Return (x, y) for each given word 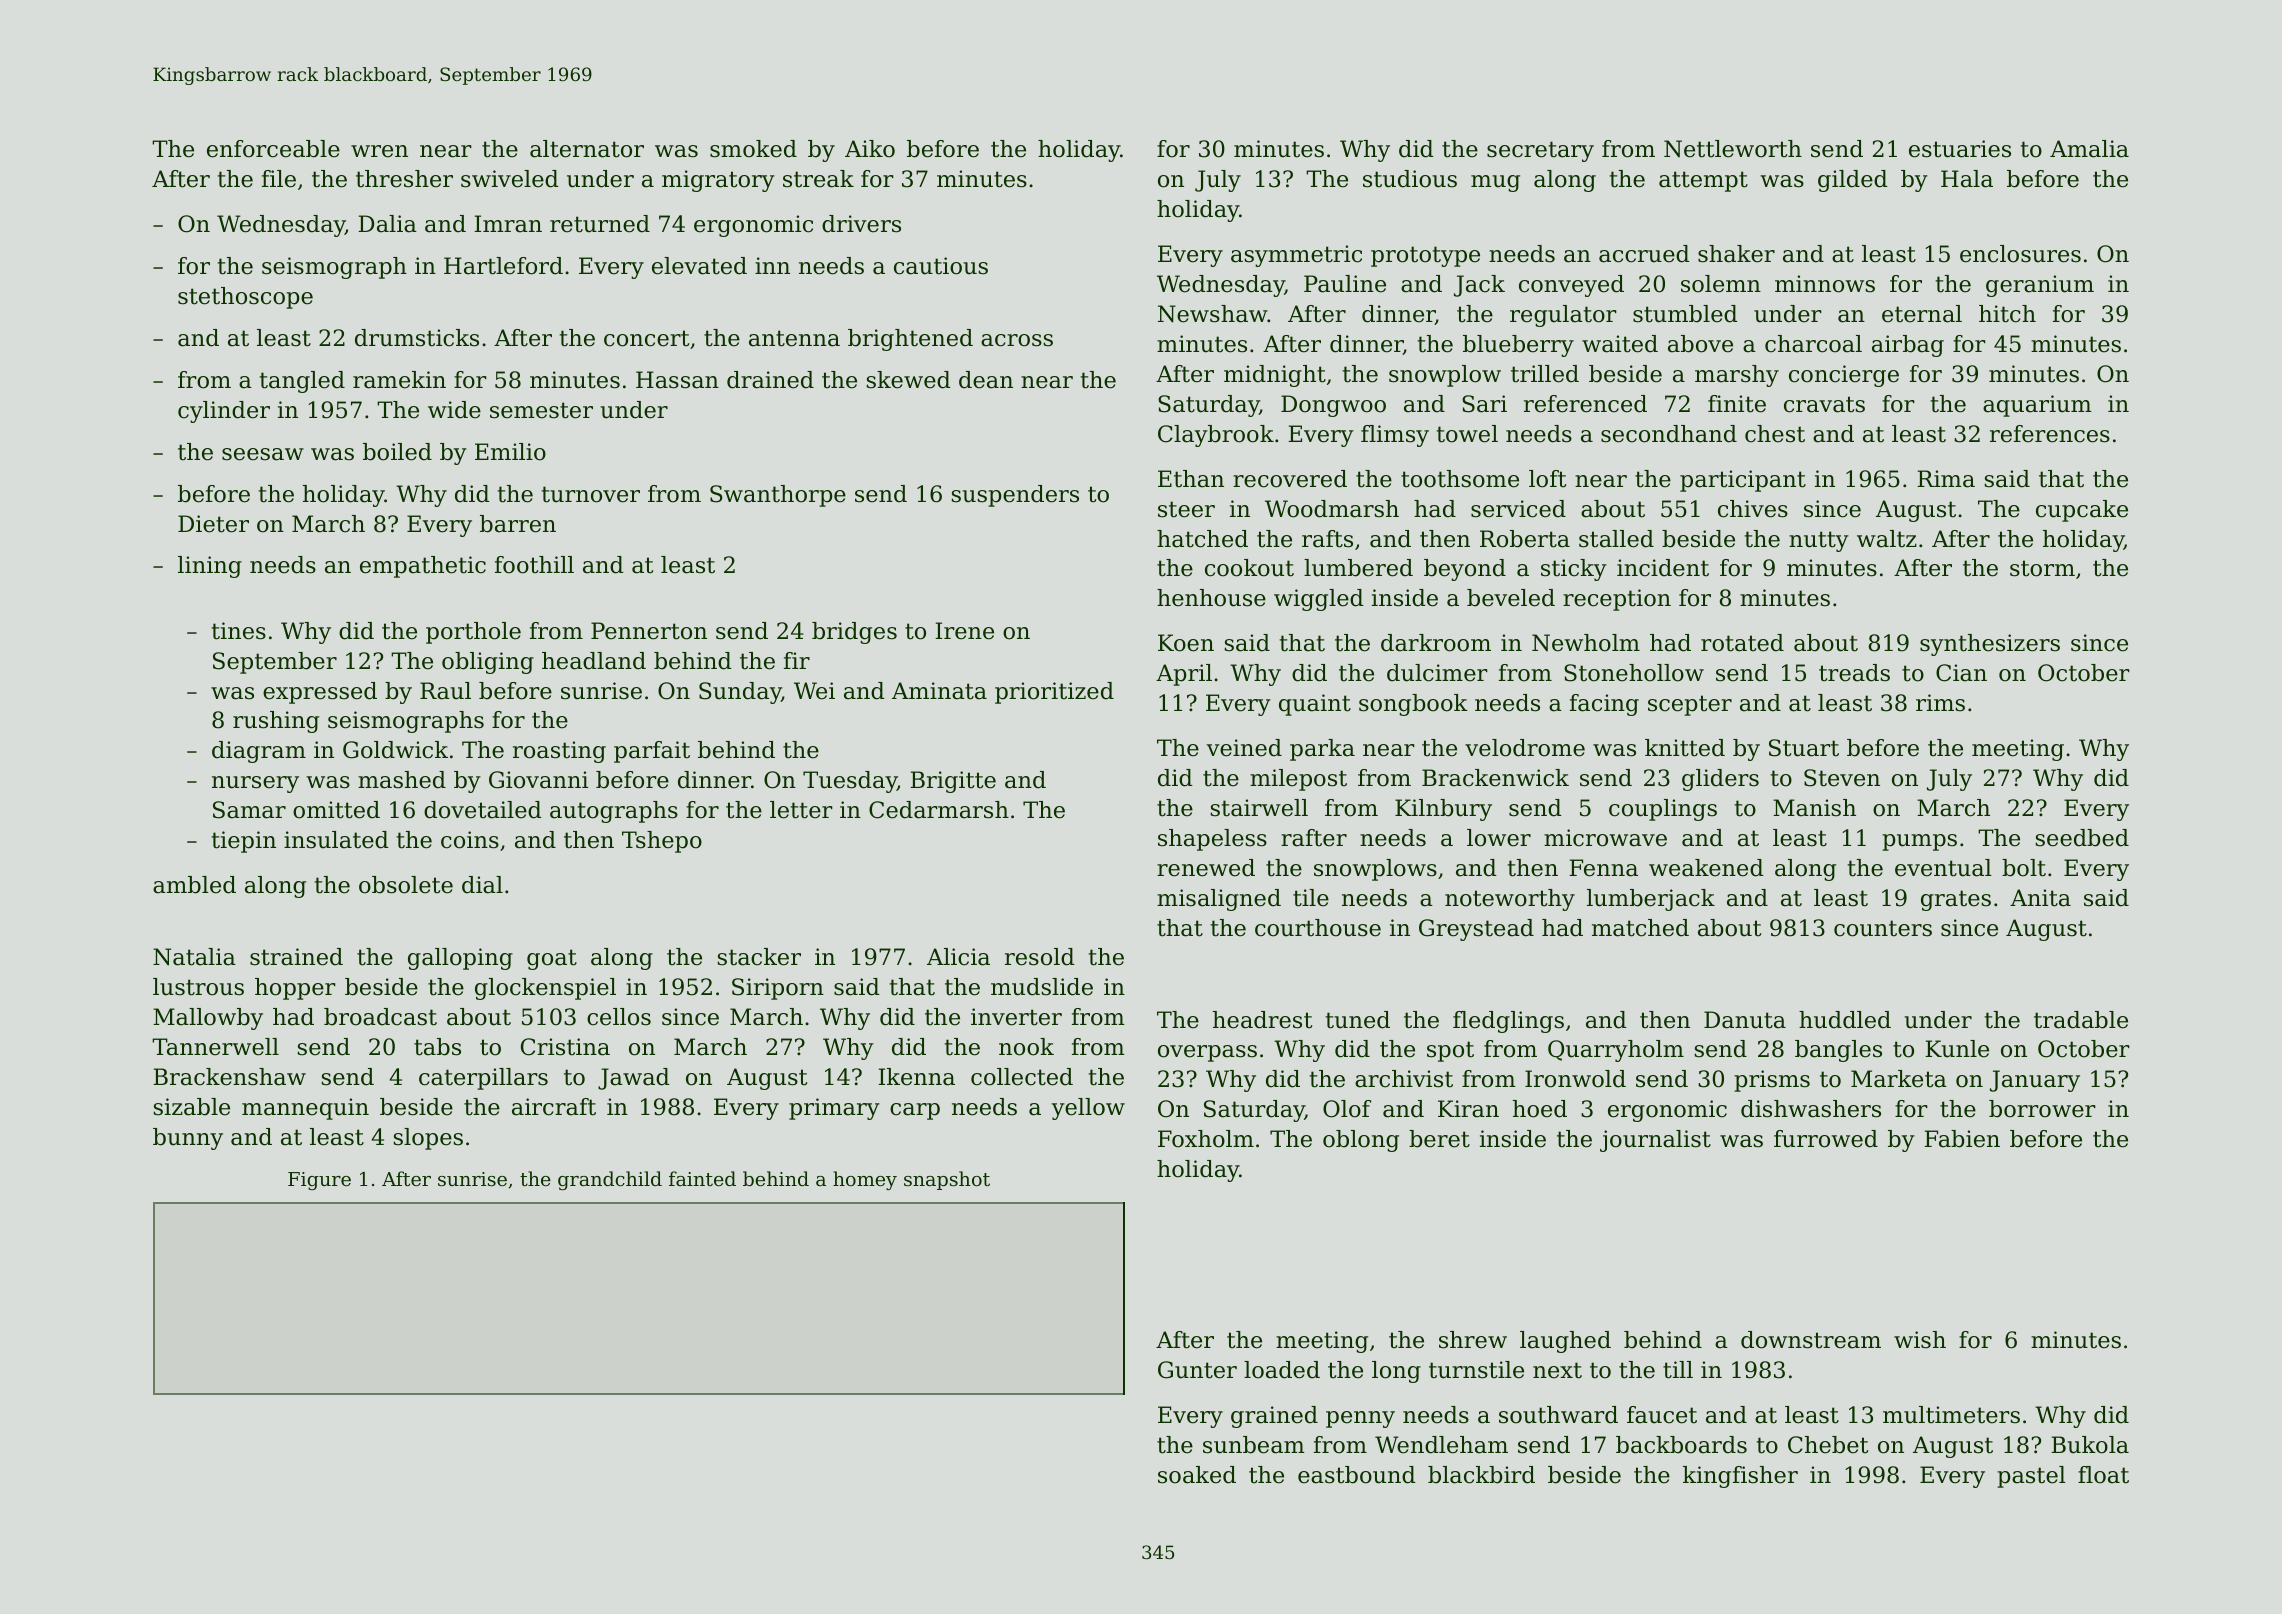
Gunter (1197, 1370)
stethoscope (245, 298)
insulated (336, 840)
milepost (1298, 780)
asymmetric (1296, 256)
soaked (1197, 1475)
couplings (1663, 810)
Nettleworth (1733, 149)
